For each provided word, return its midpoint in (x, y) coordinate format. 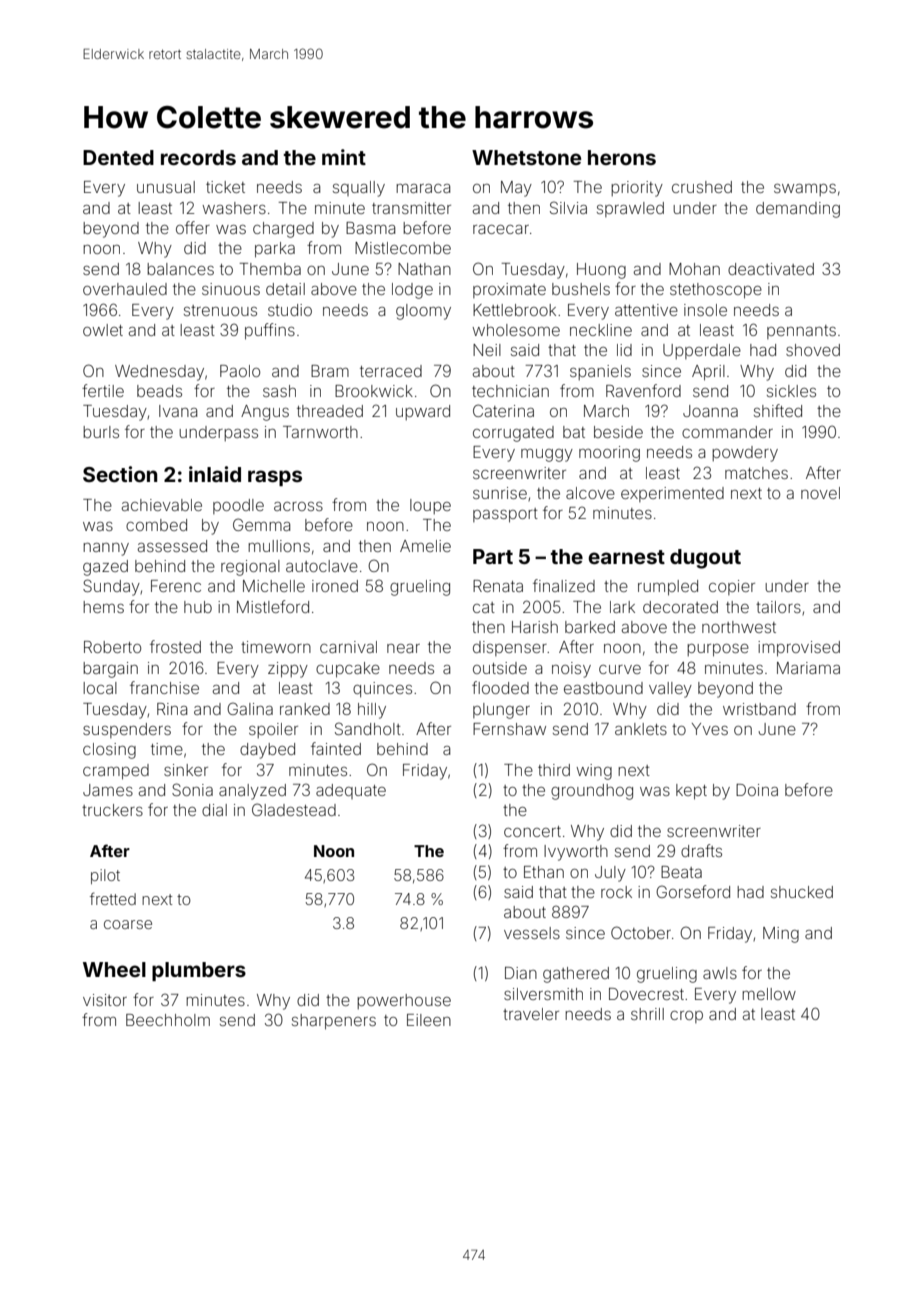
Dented (118, 157)
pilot (105, 876)
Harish (535, 627)
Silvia (568, 207)
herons (622, 157)
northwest (739, 627)
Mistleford (273, 606)
